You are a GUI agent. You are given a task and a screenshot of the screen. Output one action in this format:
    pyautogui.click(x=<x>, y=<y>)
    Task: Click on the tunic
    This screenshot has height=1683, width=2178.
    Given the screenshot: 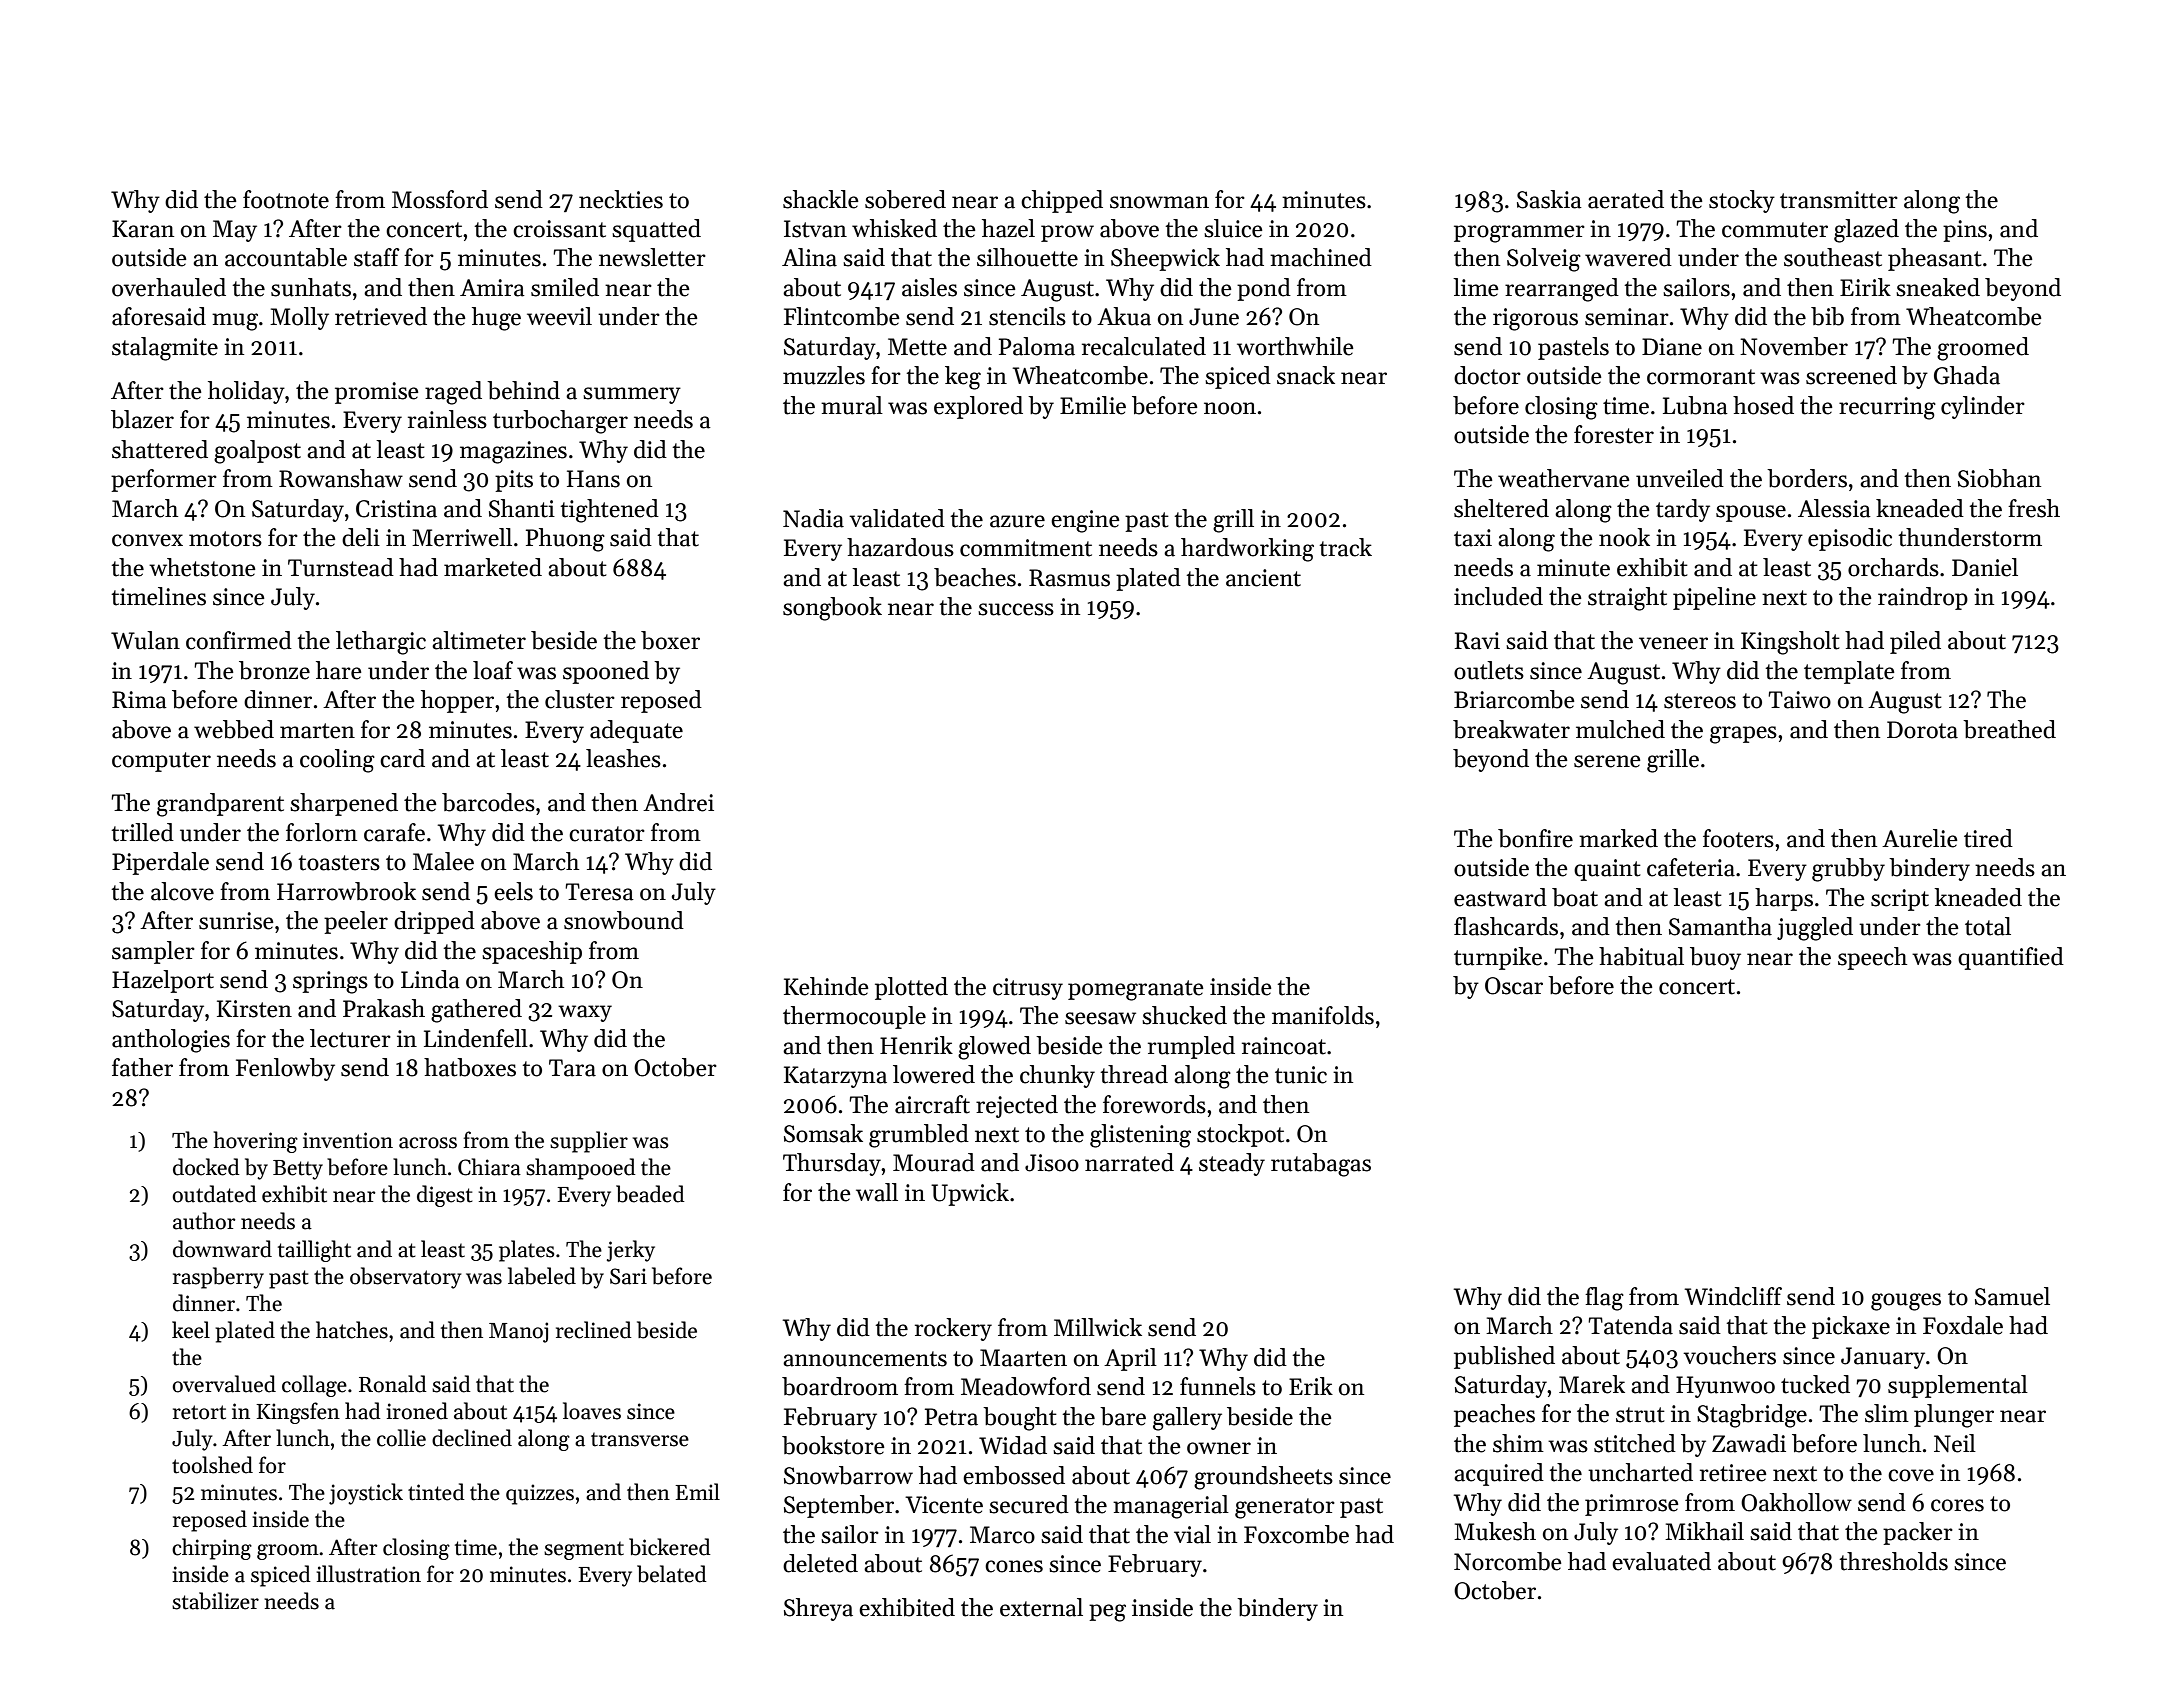 What is the action you would take?
    pyautogui.click(x=1301, y=1075)
